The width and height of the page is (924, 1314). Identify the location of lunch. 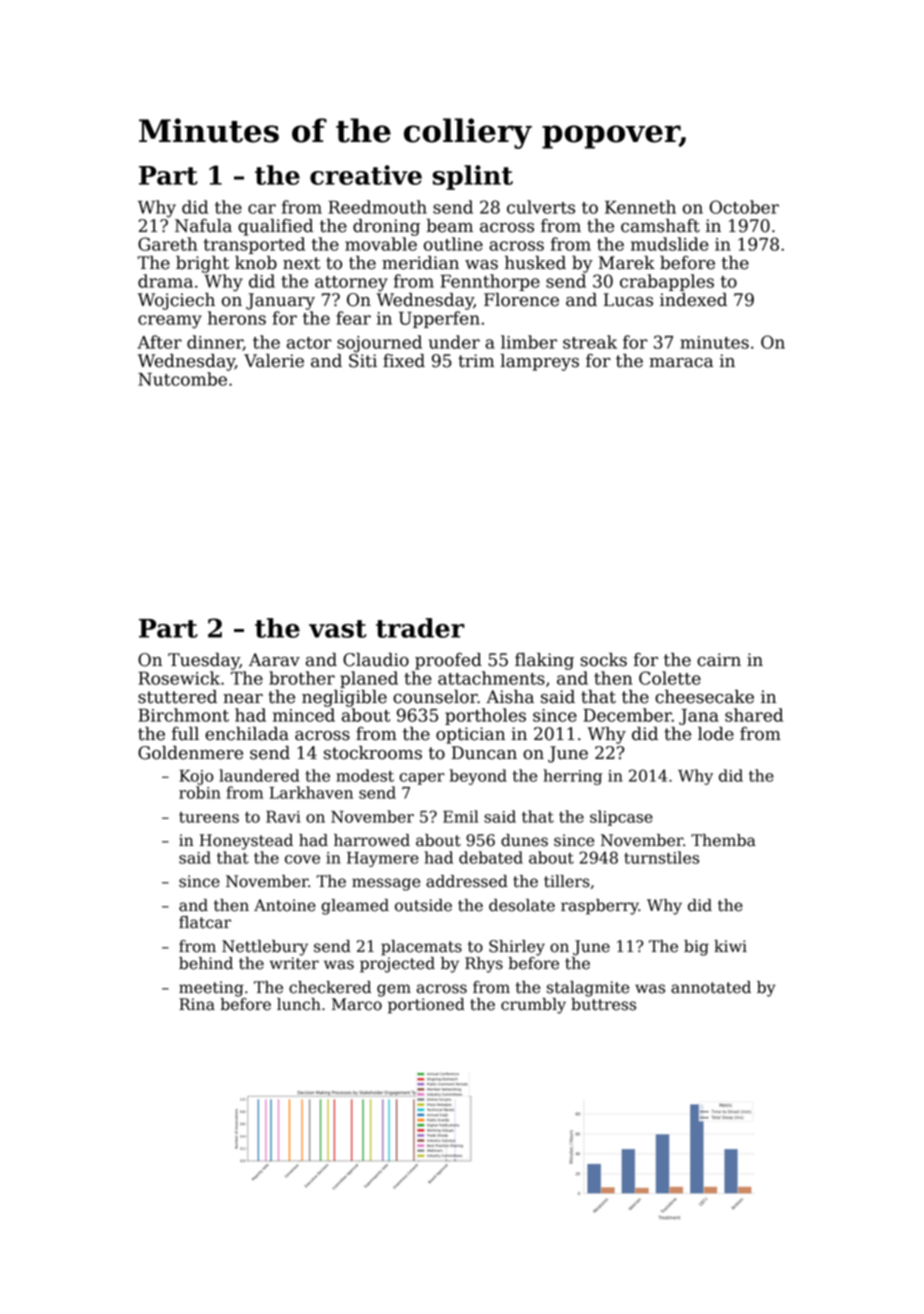
(299, 1004).
